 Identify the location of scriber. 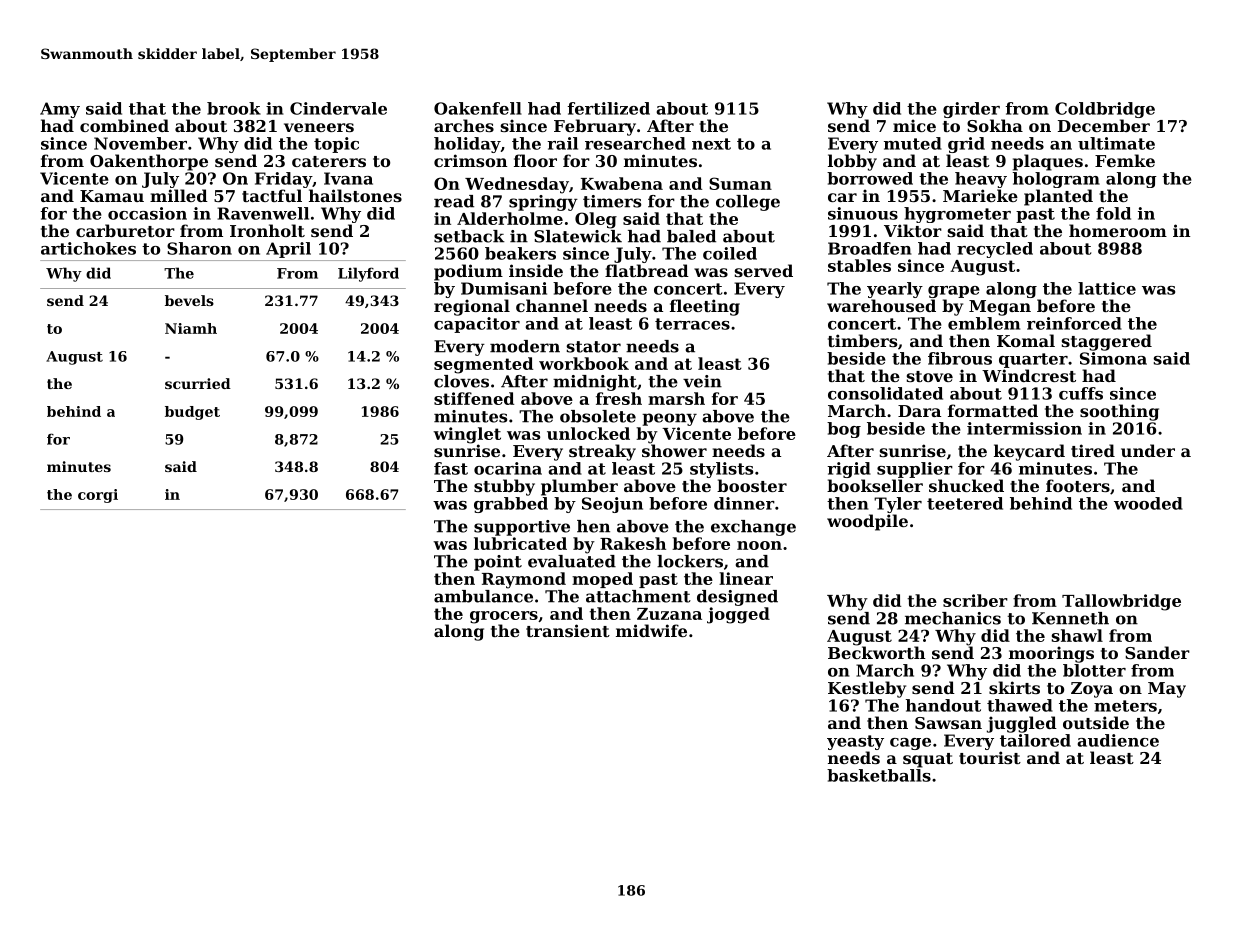
(975, 600).
